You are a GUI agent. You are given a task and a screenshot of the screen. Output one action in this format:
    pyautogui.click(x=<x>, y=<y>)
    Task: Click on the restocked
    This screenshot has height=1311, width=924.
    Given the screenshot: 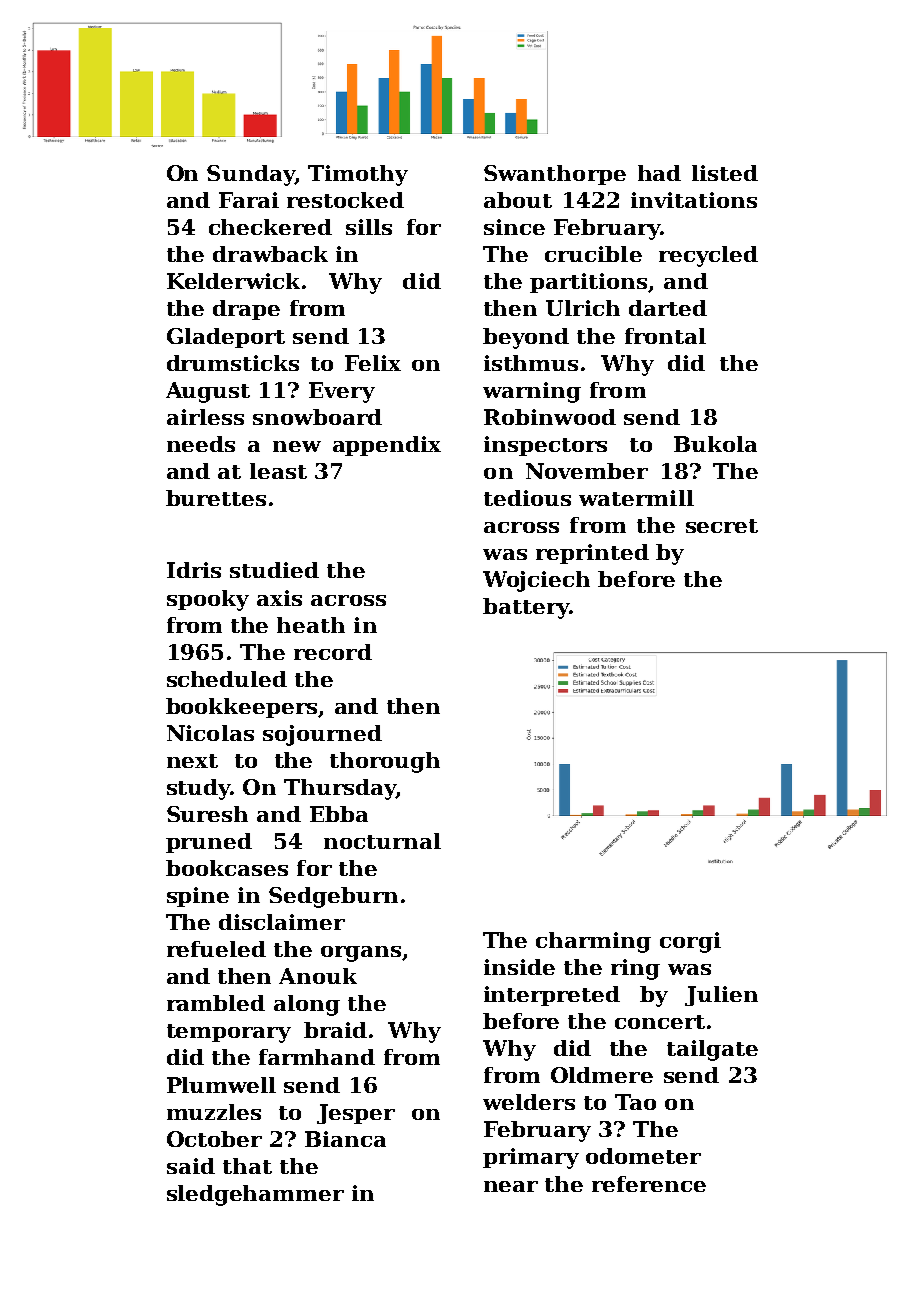 What is the action you would take?
    pyautogui.click(x=345, y=200)
